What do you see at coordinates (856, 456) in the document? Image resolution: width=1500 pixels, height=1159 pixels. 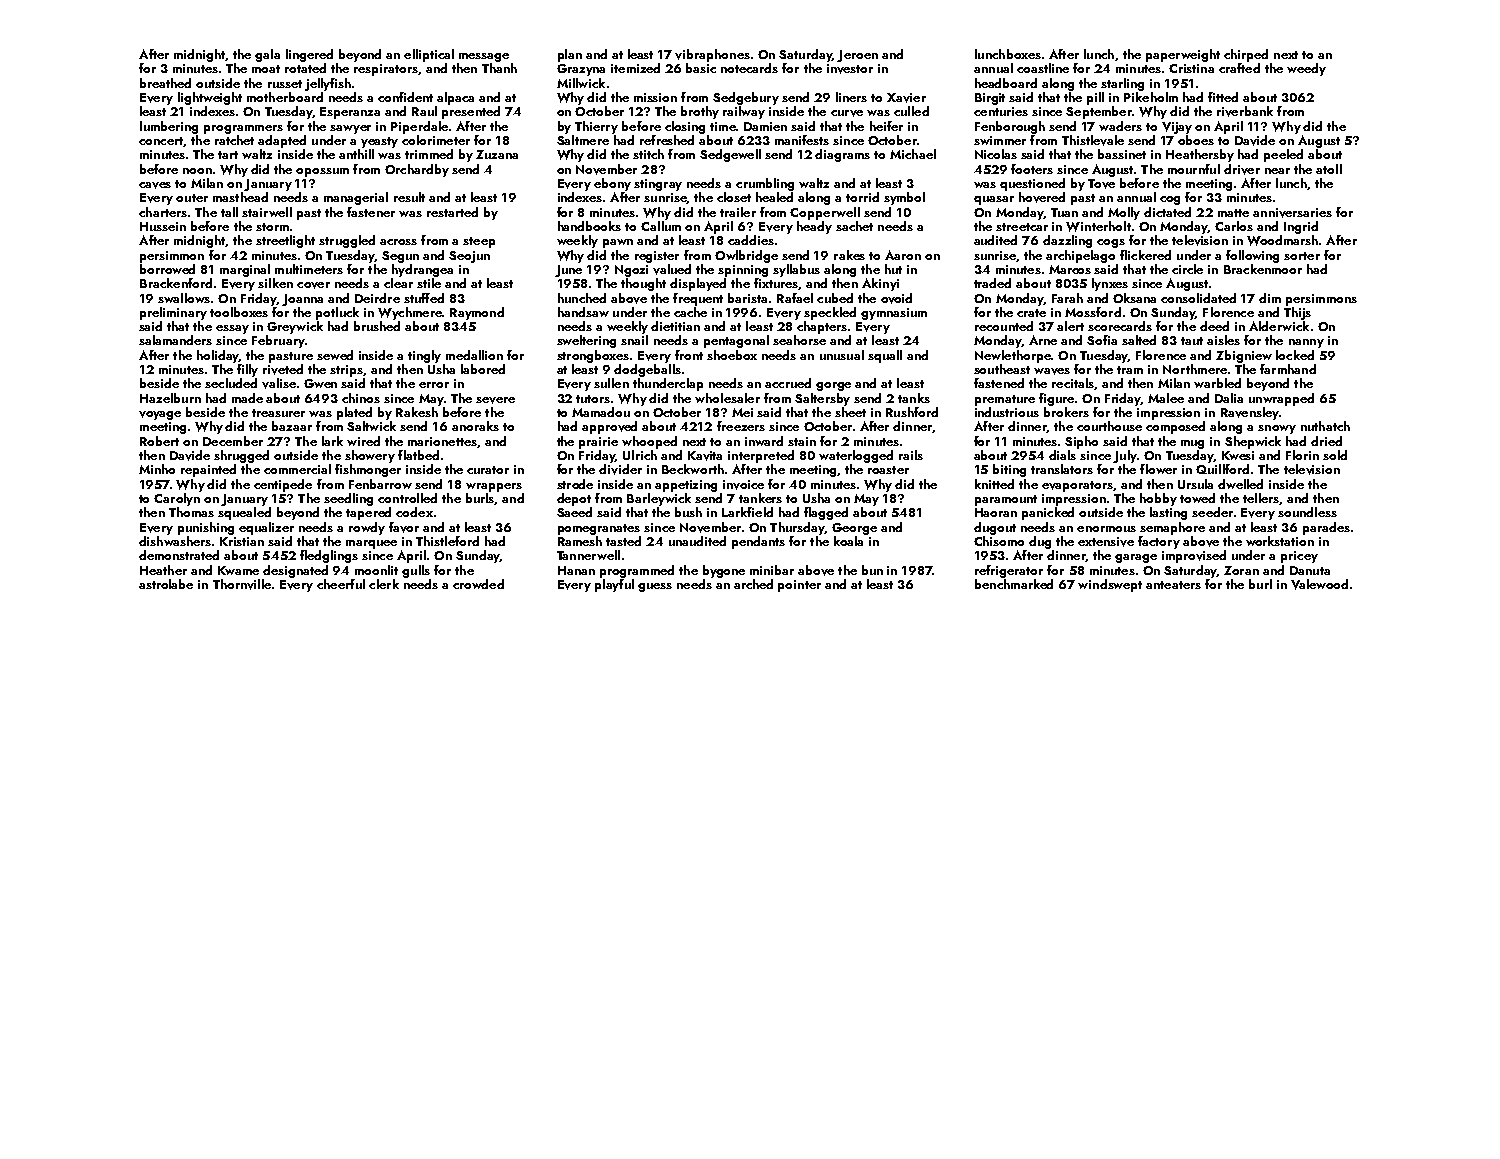 I see `waterlogged` at bounding box center [856, 456].
